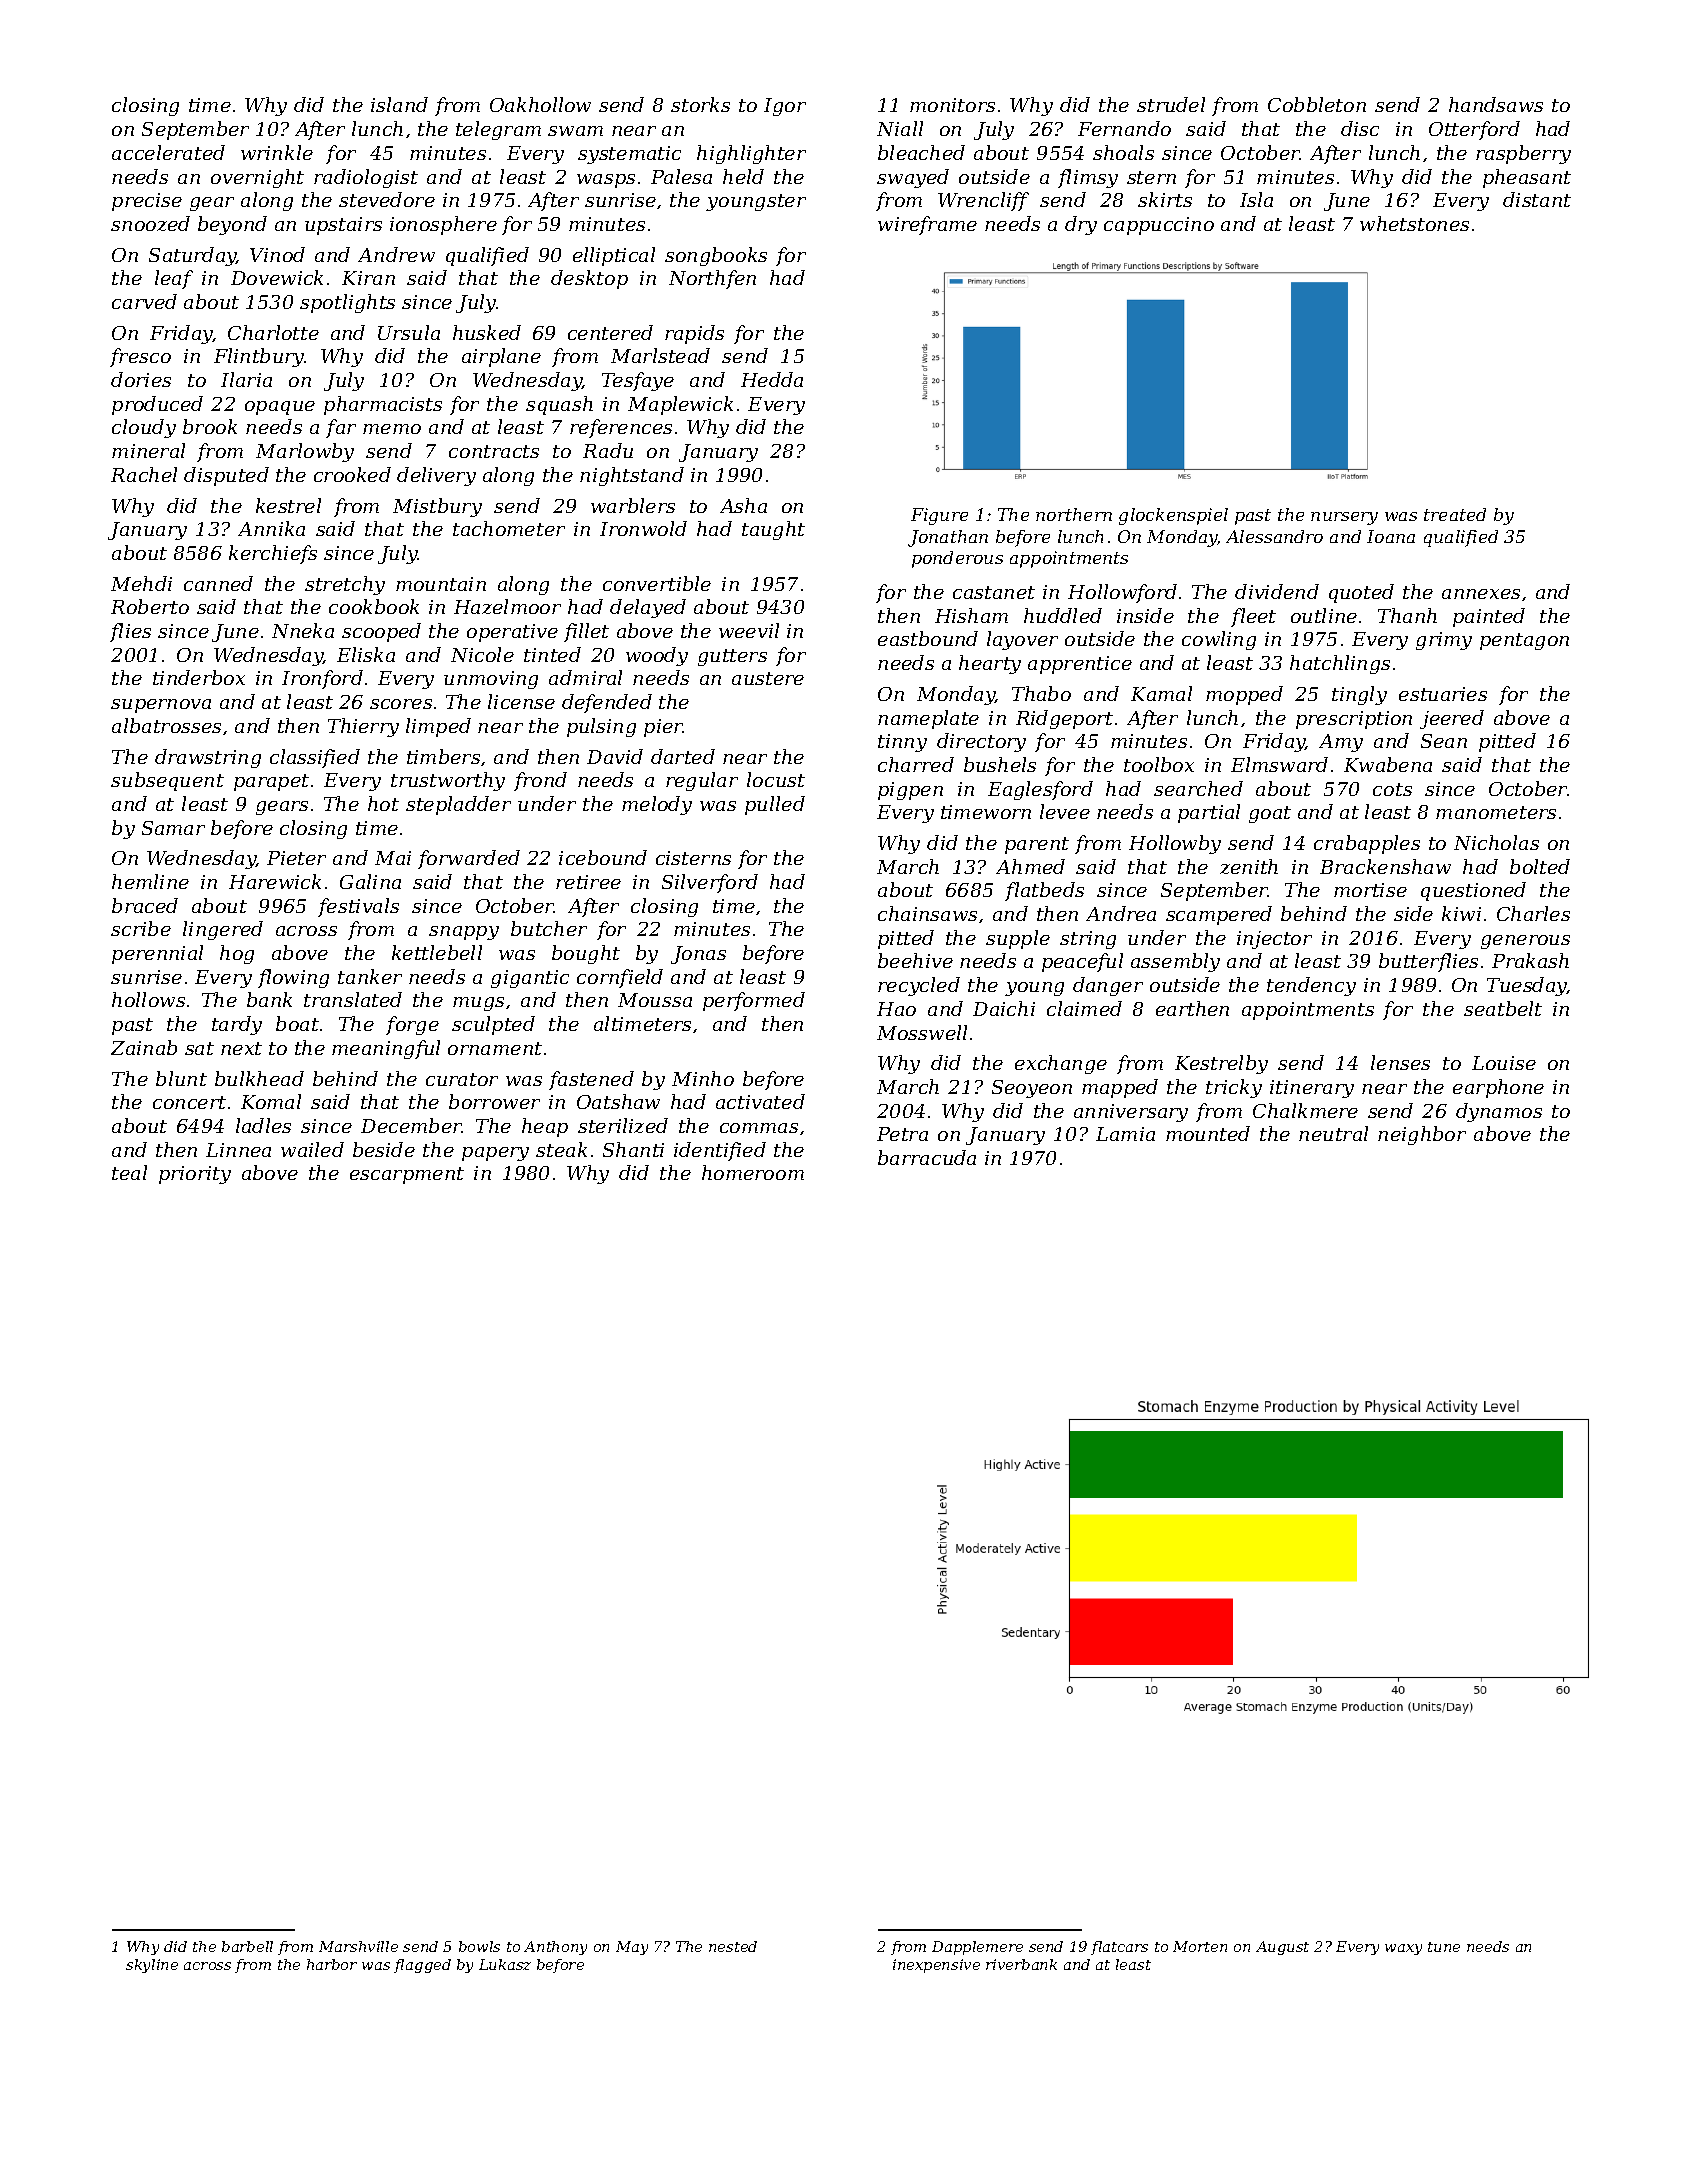 This page has height=2178, width=1683. Describe the element at coordinates (1360, 128) in the page. I see `disc` at that location.
